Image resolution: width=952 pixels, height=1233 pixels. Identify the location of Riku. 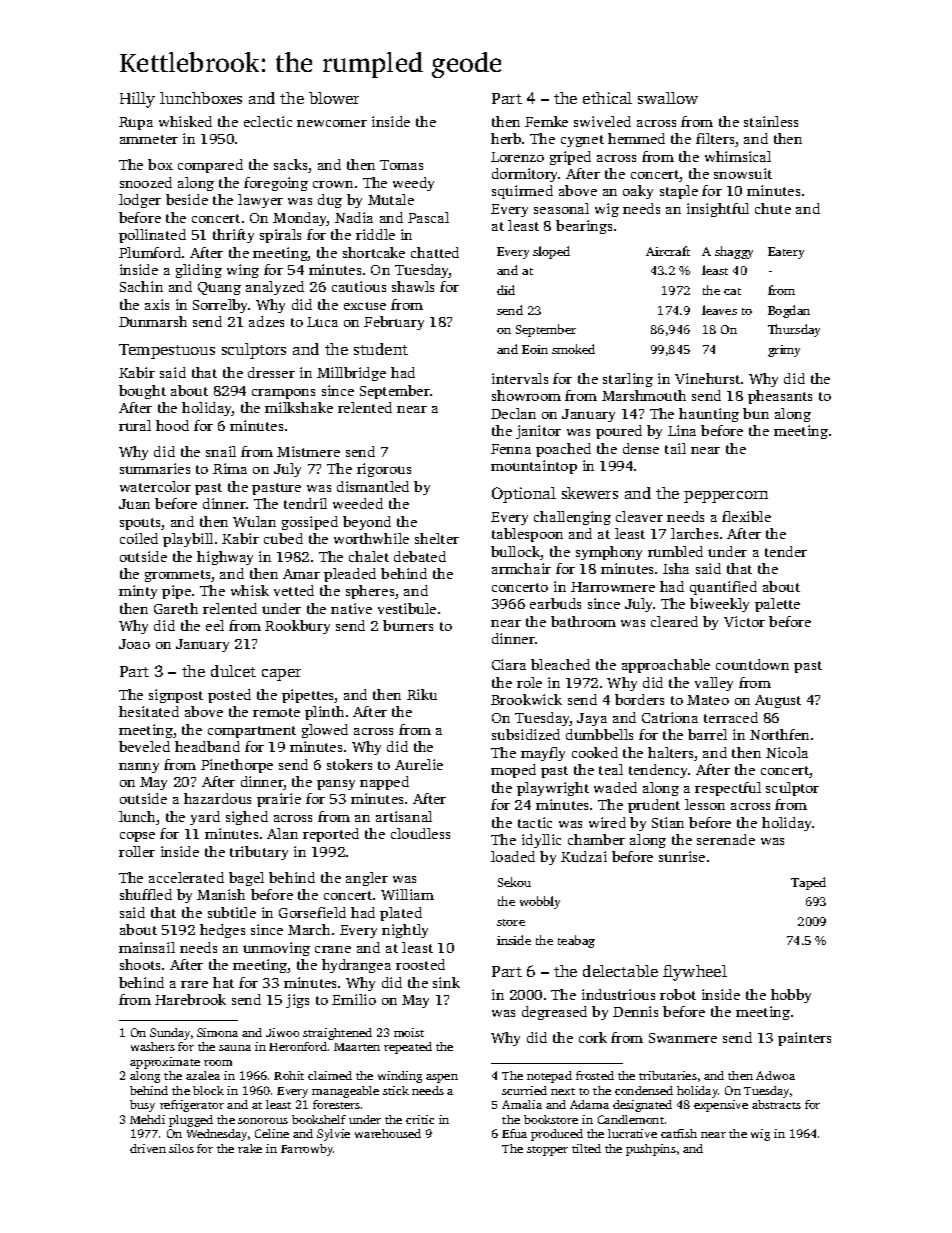
(422, 694).
